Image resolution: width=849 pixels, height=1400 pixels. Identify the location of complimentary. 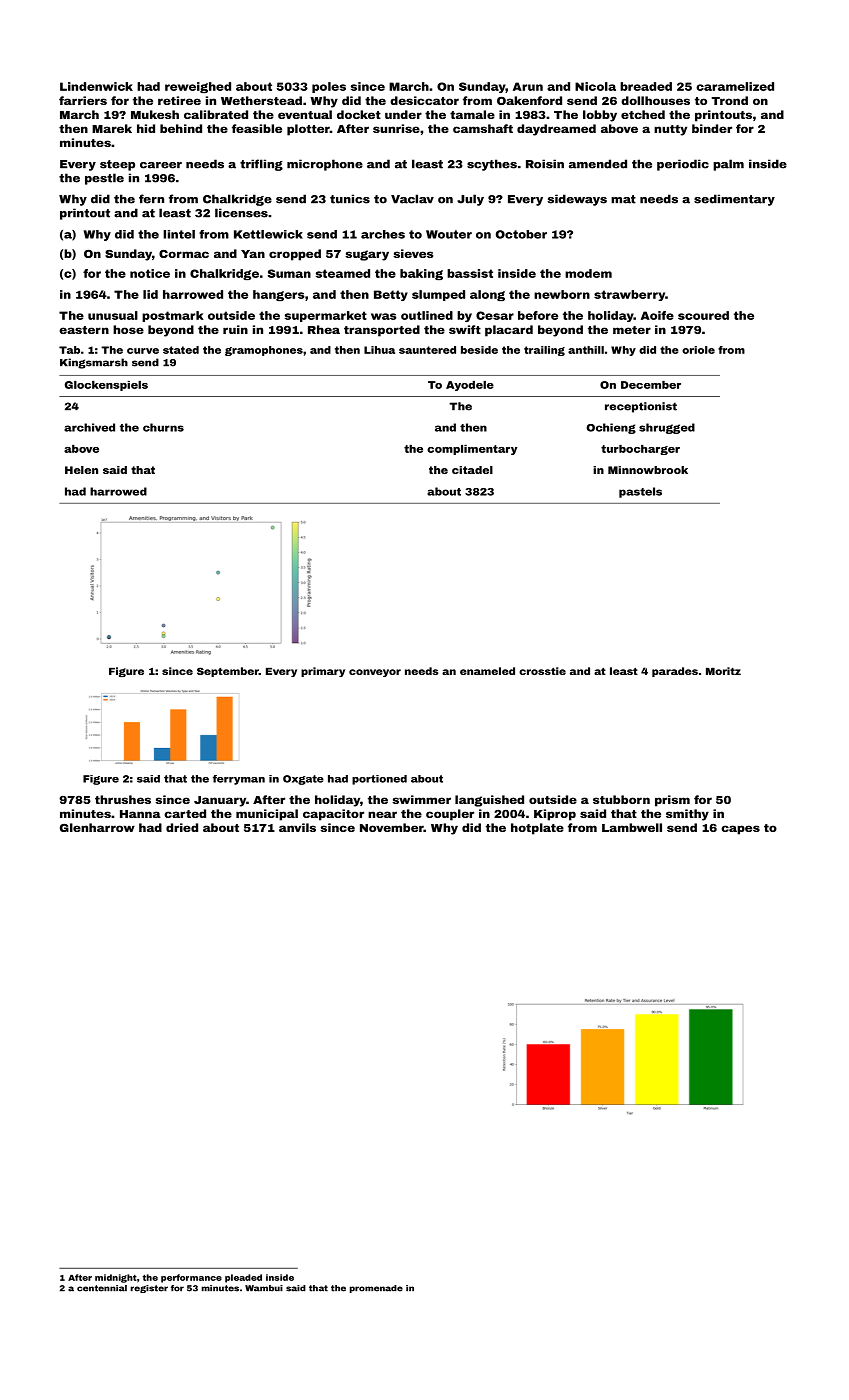
(472, 450).
